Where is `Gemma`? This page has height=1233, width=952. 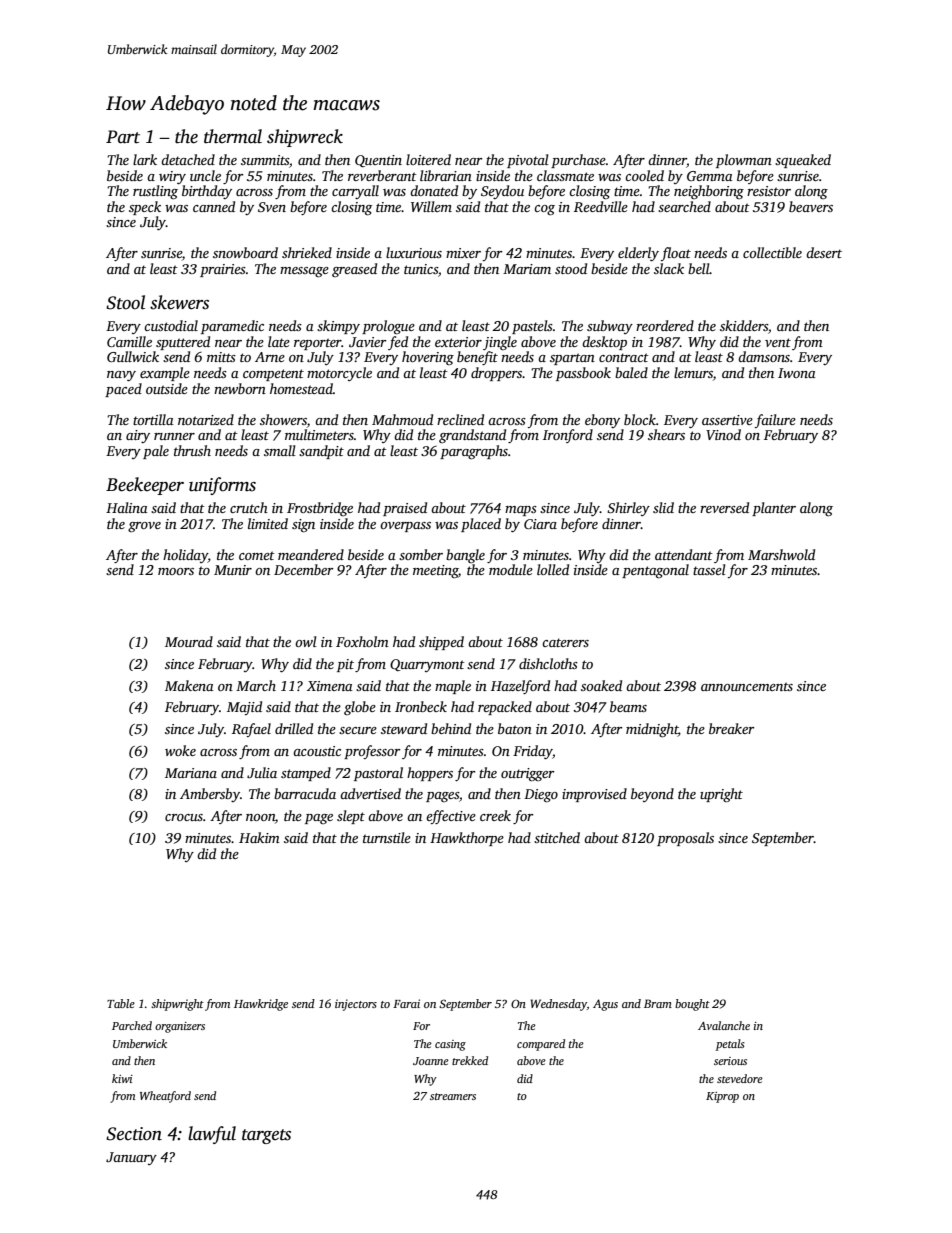
Gemma is located at coordinates (710, 176).
